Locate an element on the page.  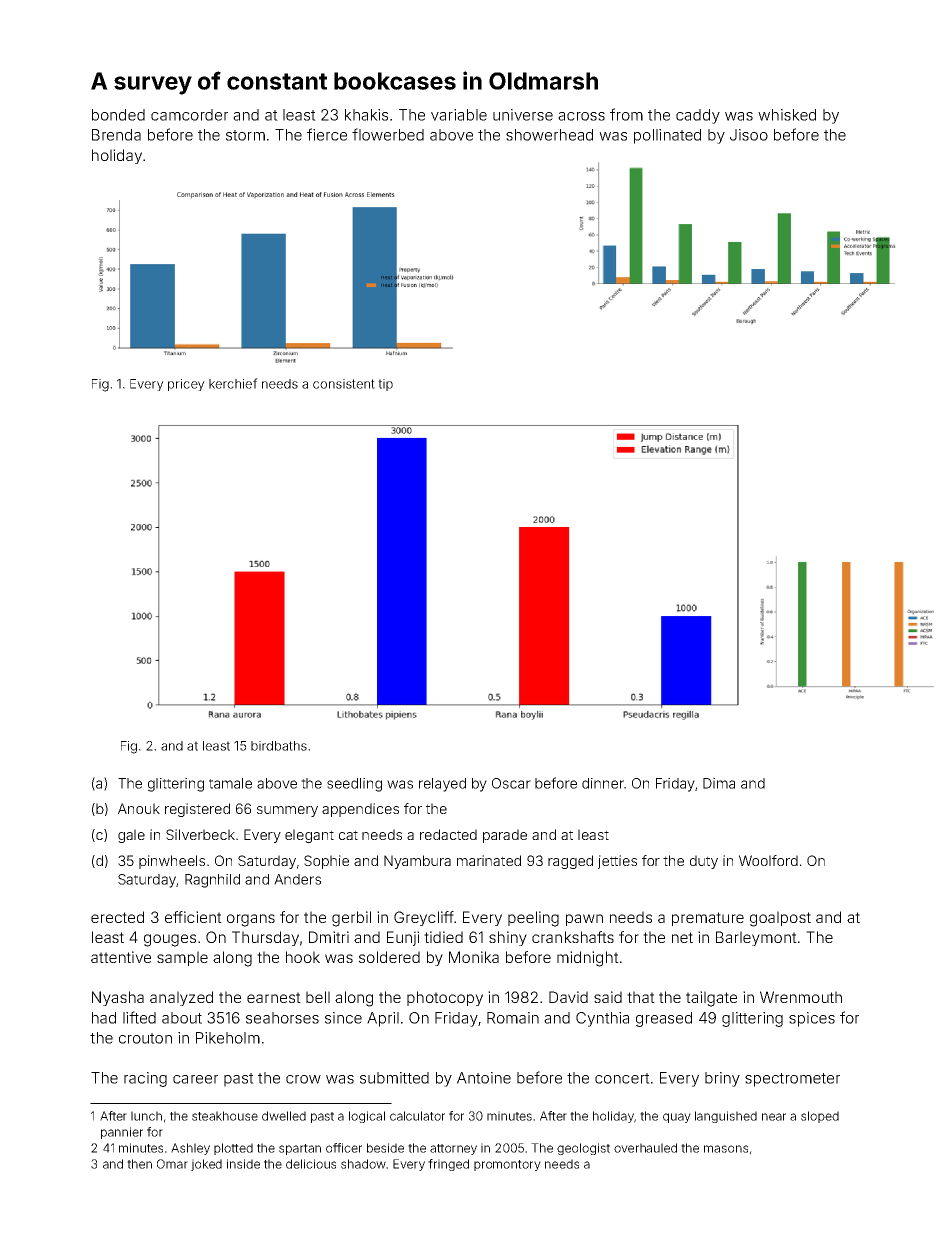
Monika is located at coordinates (474, 957).
